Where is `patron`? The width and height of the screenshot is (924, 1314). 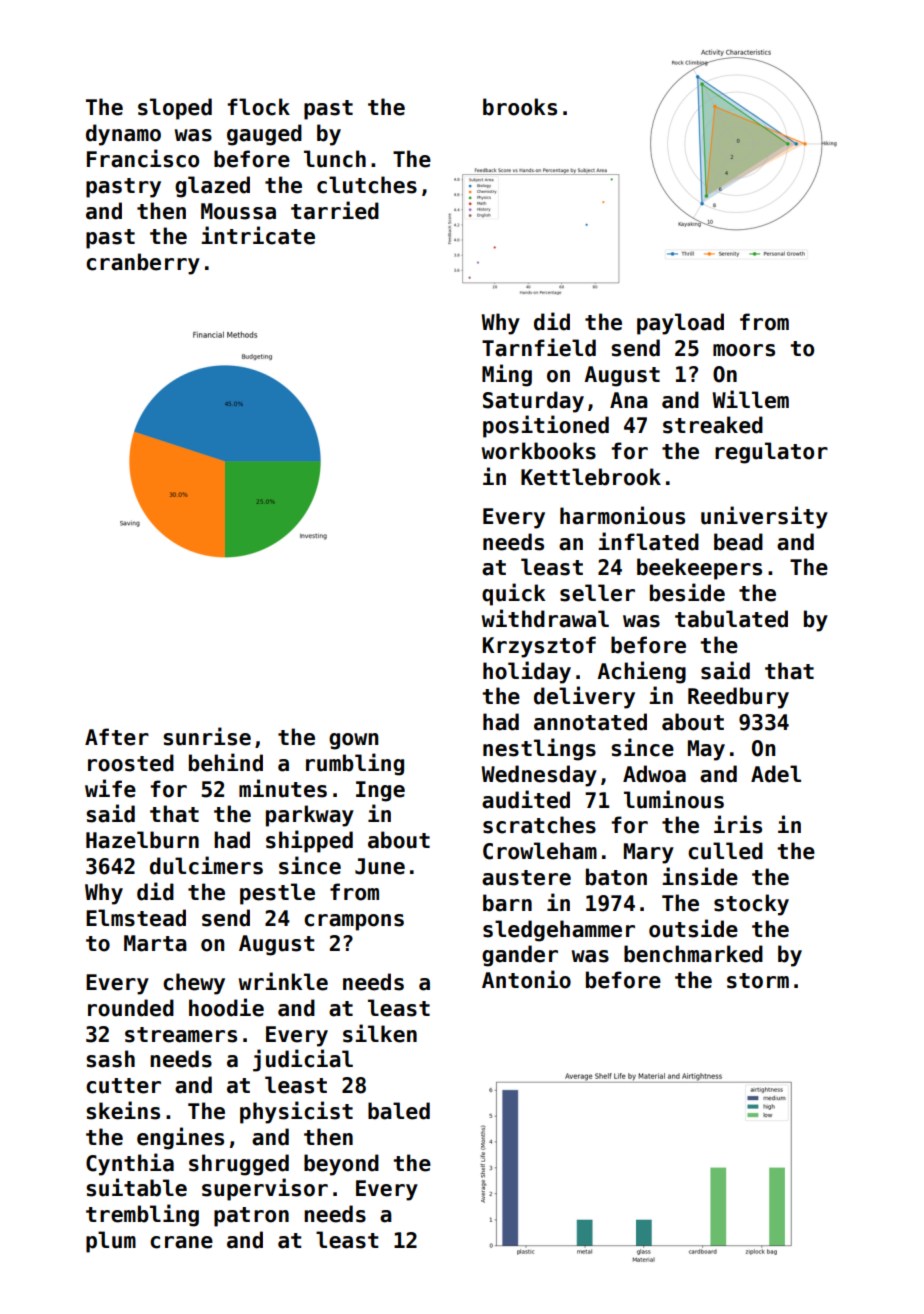
patron is located at coordinates (251, 1217).
